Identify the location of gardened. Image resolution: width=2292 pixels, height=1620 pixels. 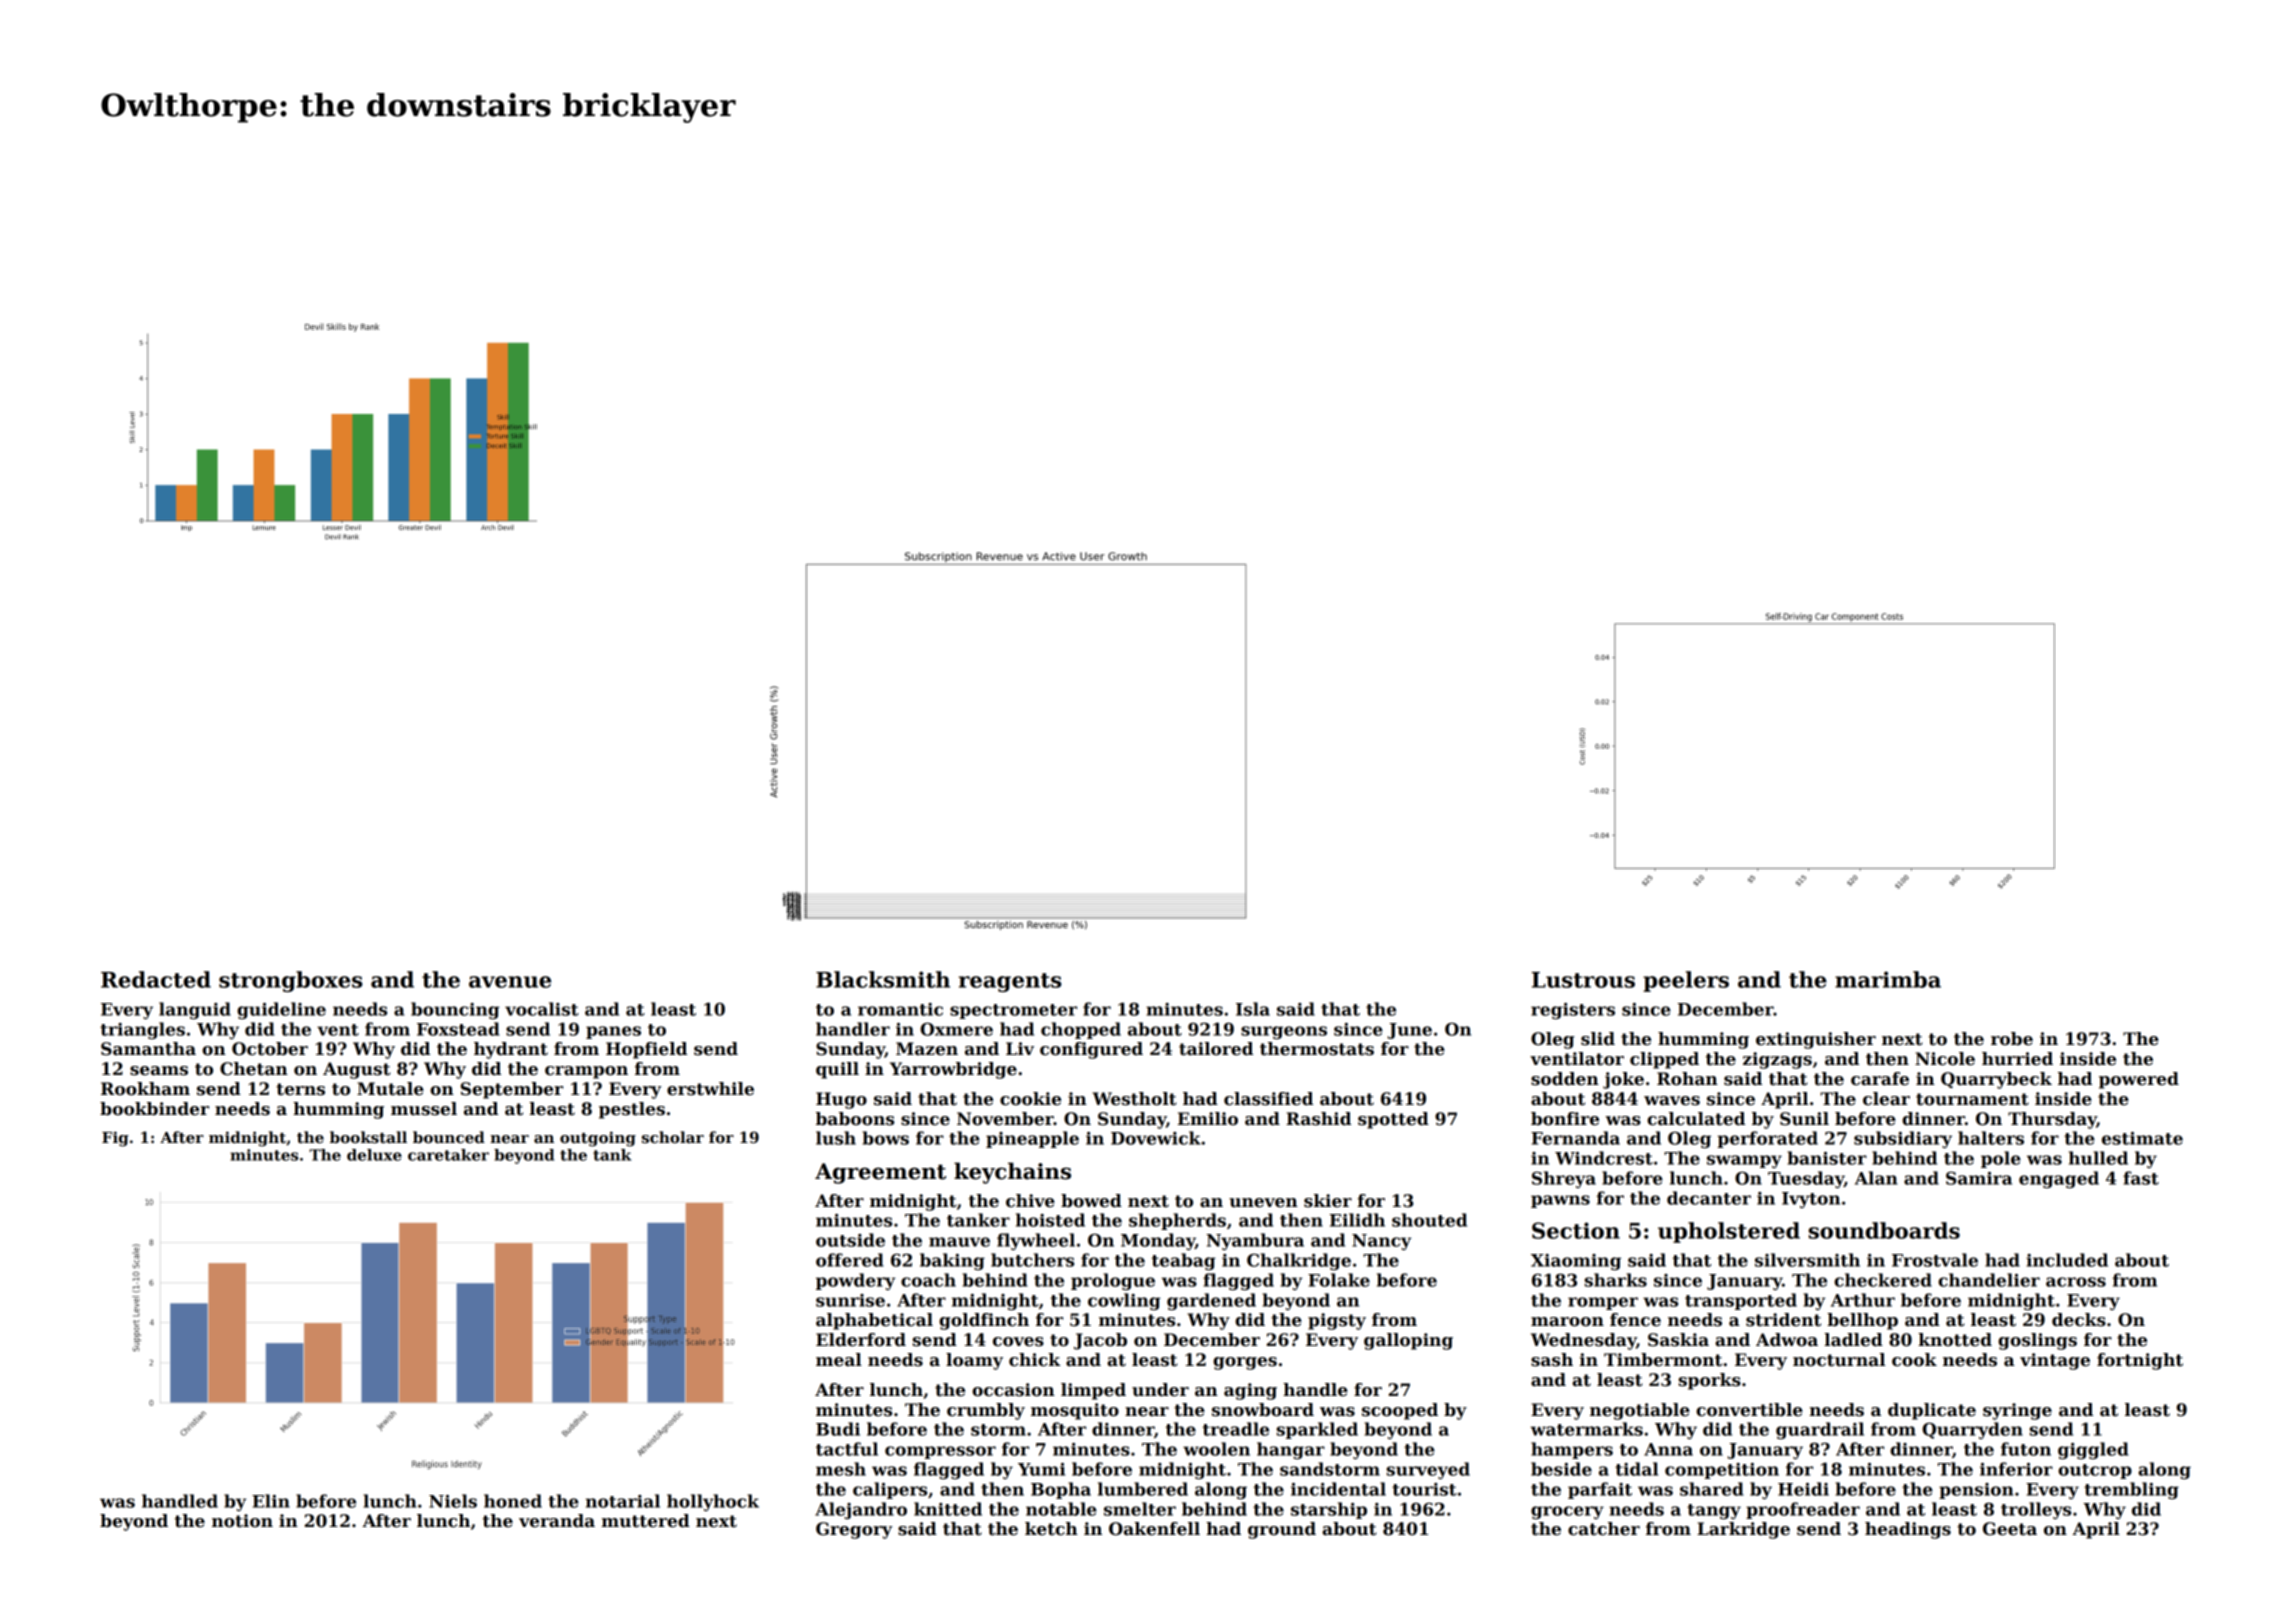
(1211, 1301).
